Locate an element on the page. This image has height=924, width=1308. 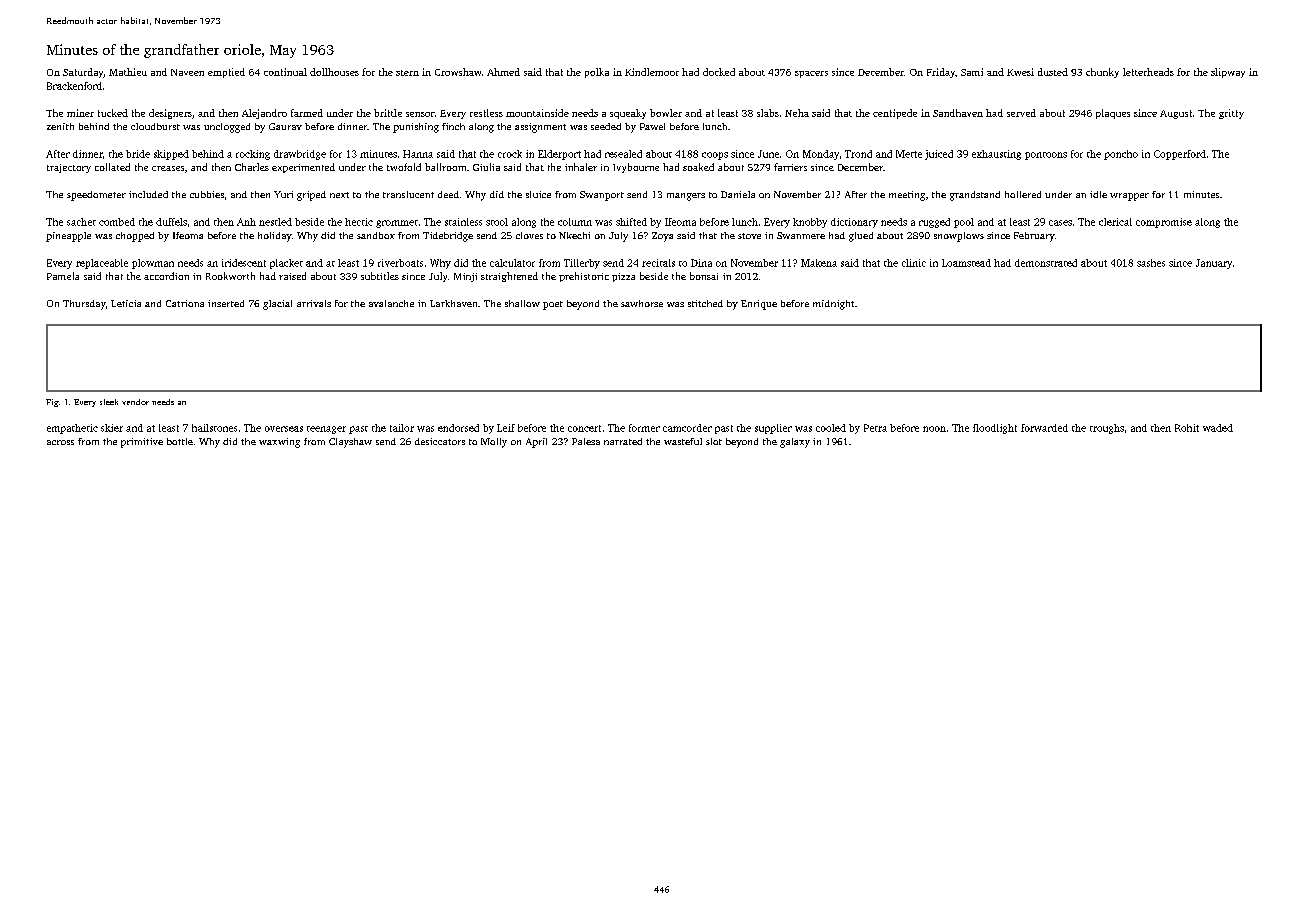
docked is located at coordinates (719, 72).
